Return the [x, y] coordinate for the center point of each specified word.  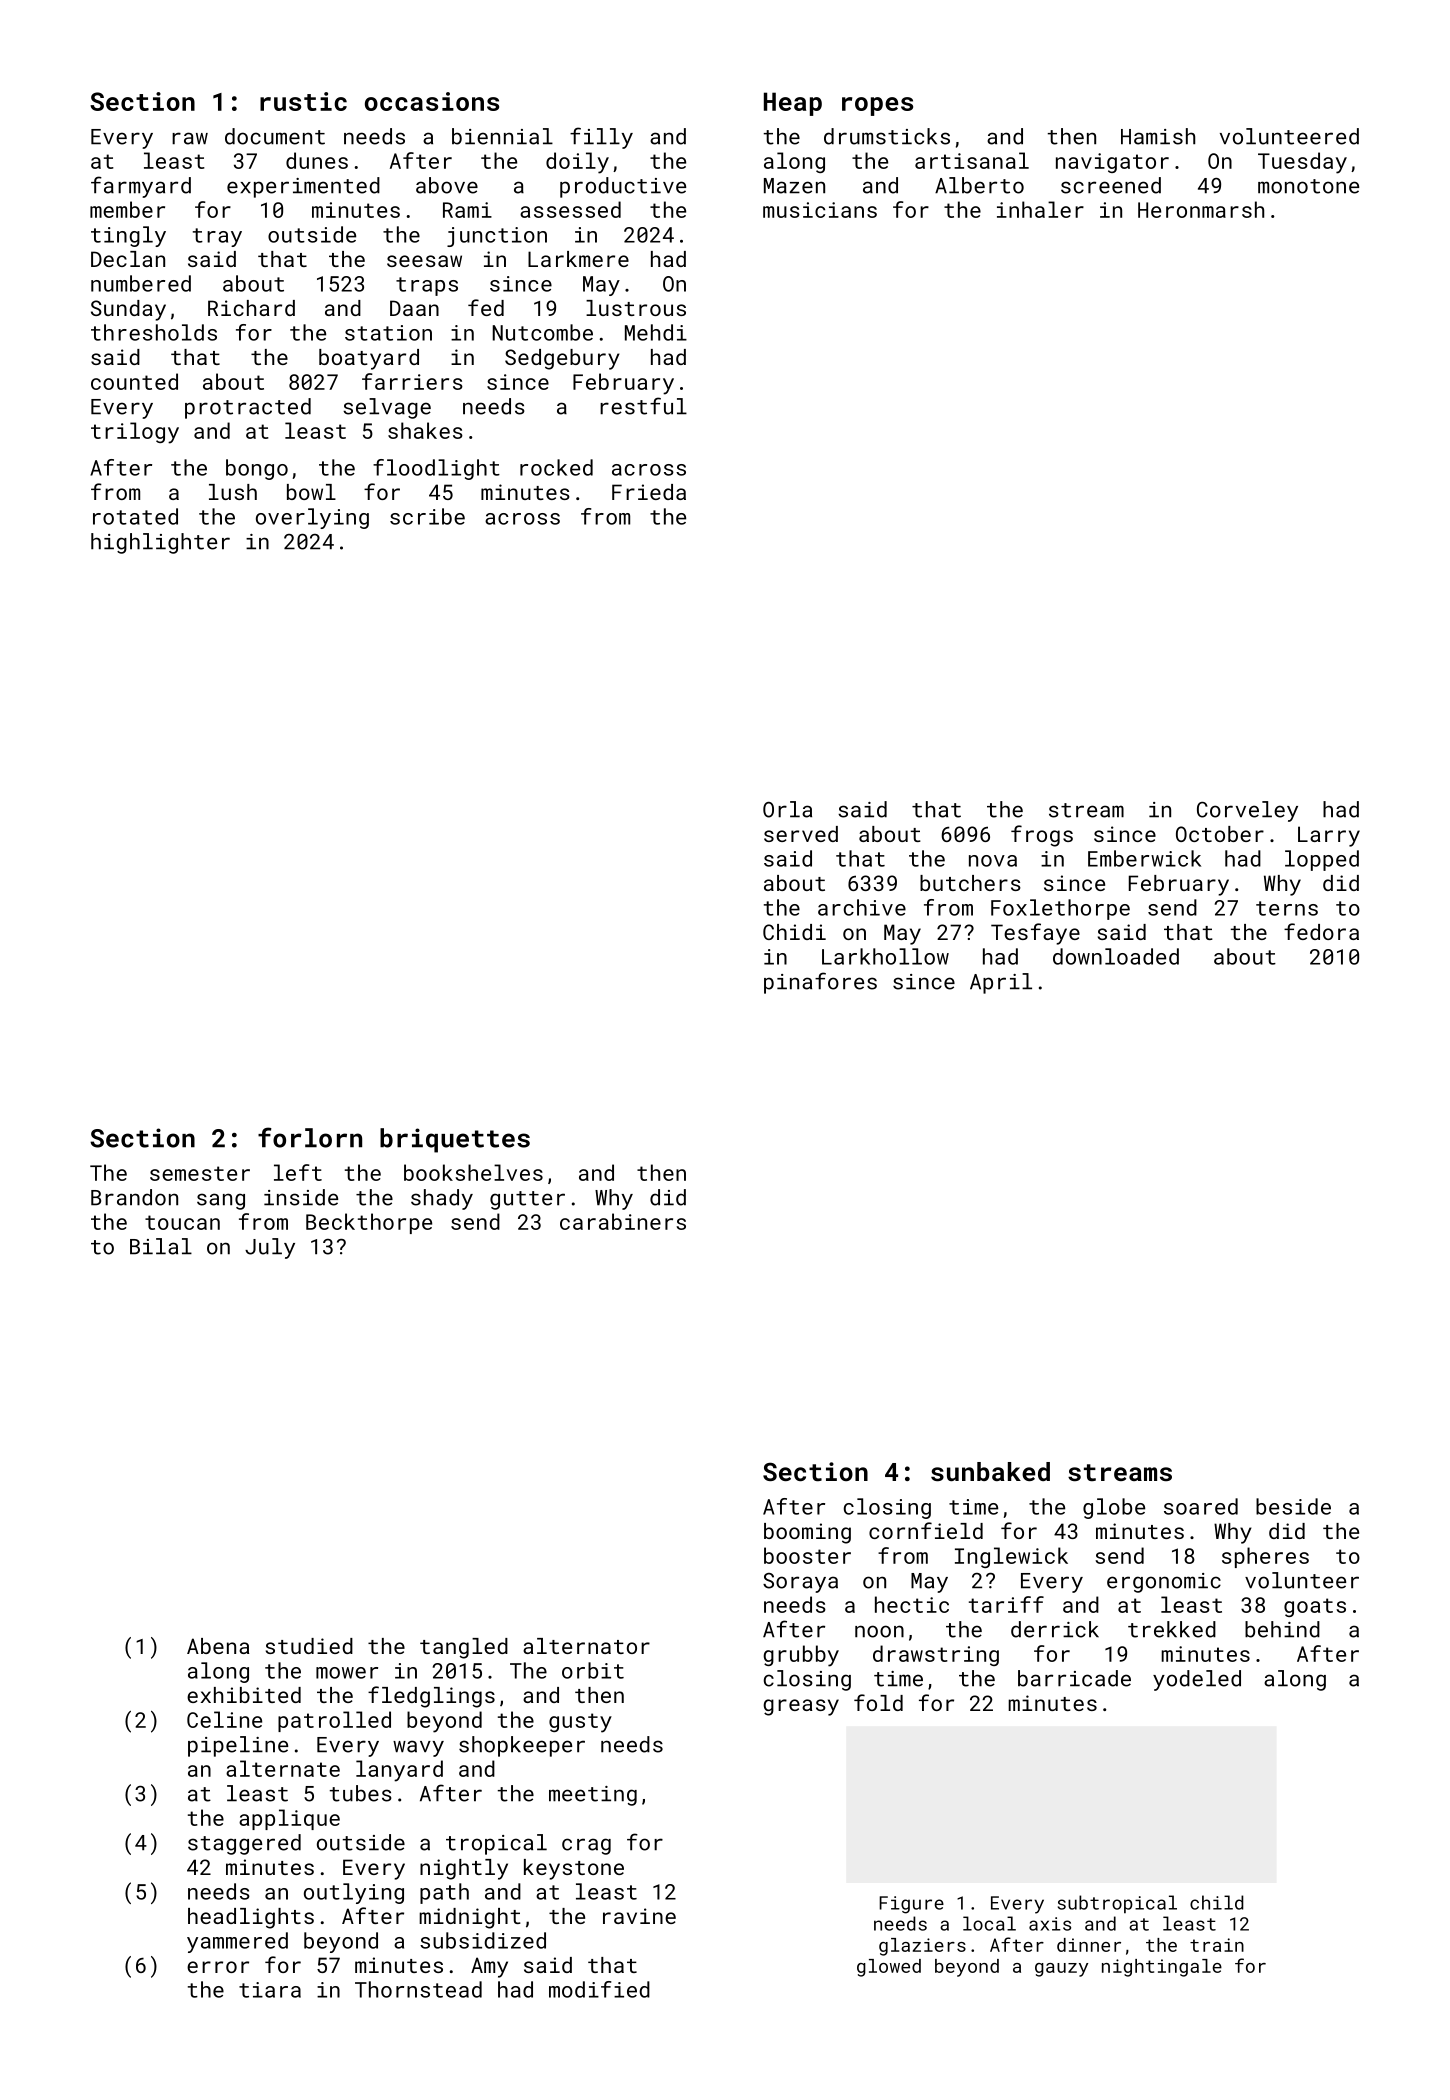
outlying [354, 1893]
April [1001, 983]
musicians [820, 210]
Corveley [1247, 811]
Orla [787, 809]
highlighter [160, 543]
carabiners [623, 1221]
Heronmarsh [1201, 209]
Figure [911, 1905]
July [270, 1248]
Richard [251, 308]
